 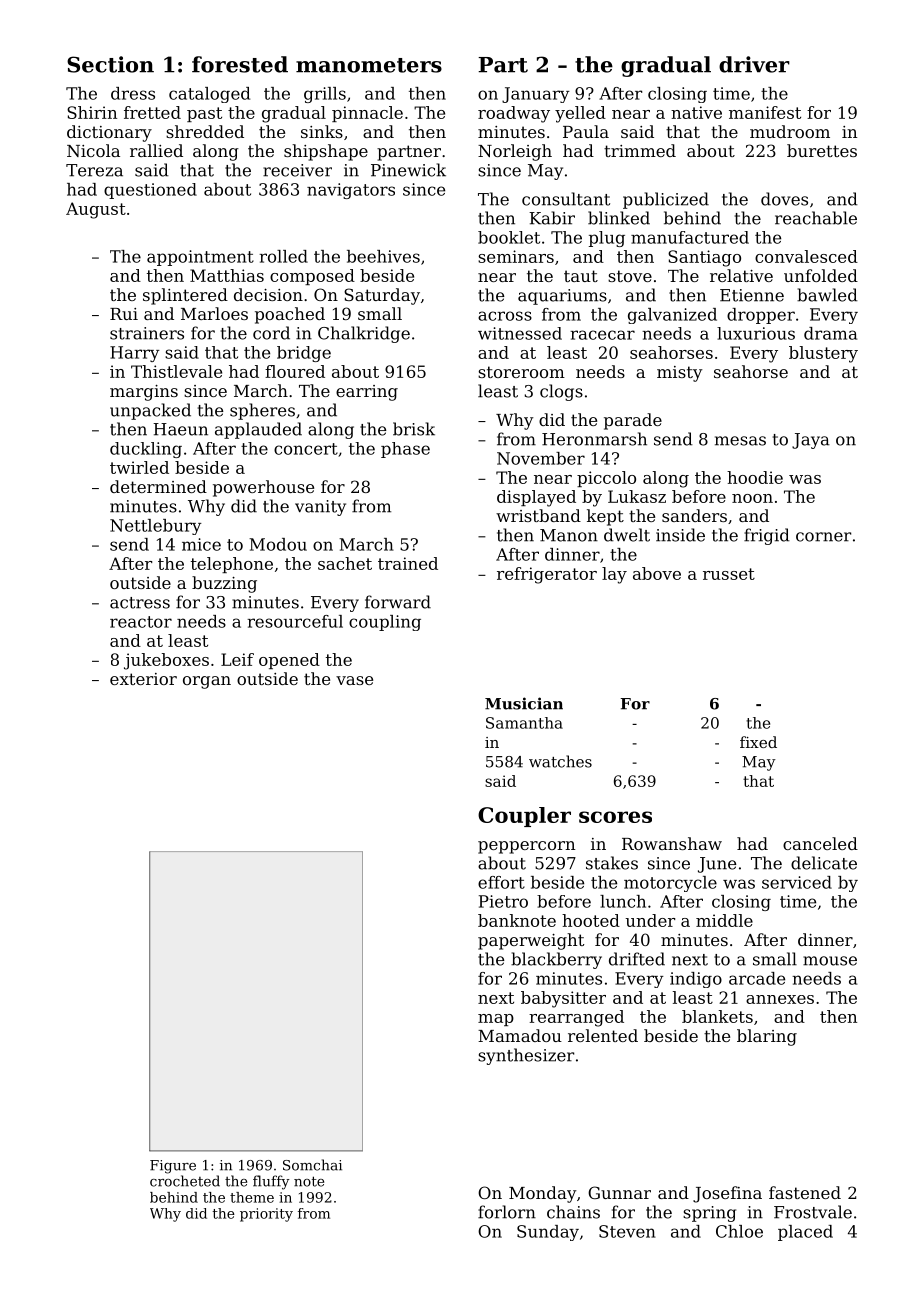 What do you see at coordinates (173, 1167) in the screenshot?
I see `Figure` at bounding box center [173, 1167].
